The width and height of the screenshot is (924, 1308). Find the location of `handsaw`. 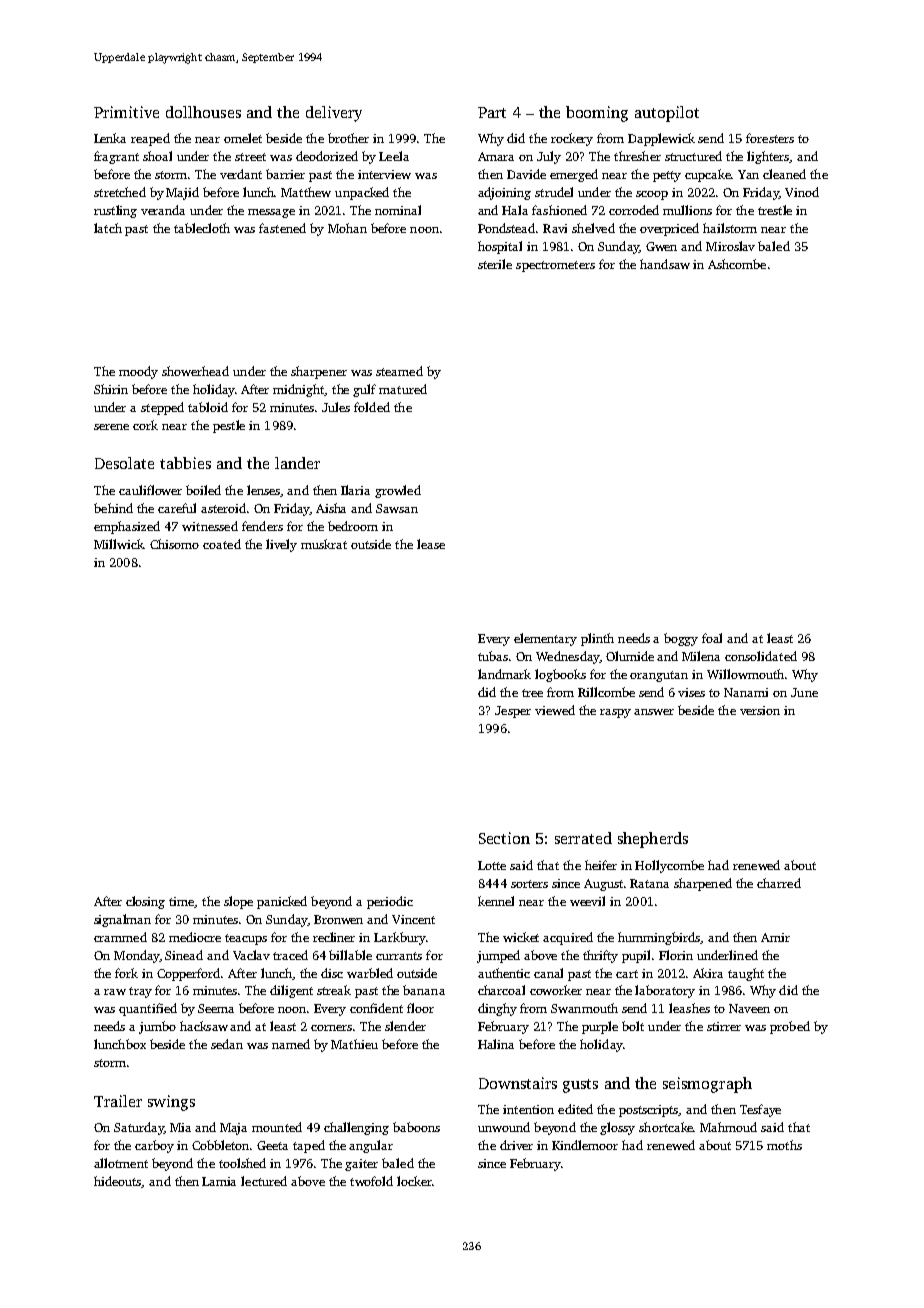

handsaw is located at coordinates (665, 264).
